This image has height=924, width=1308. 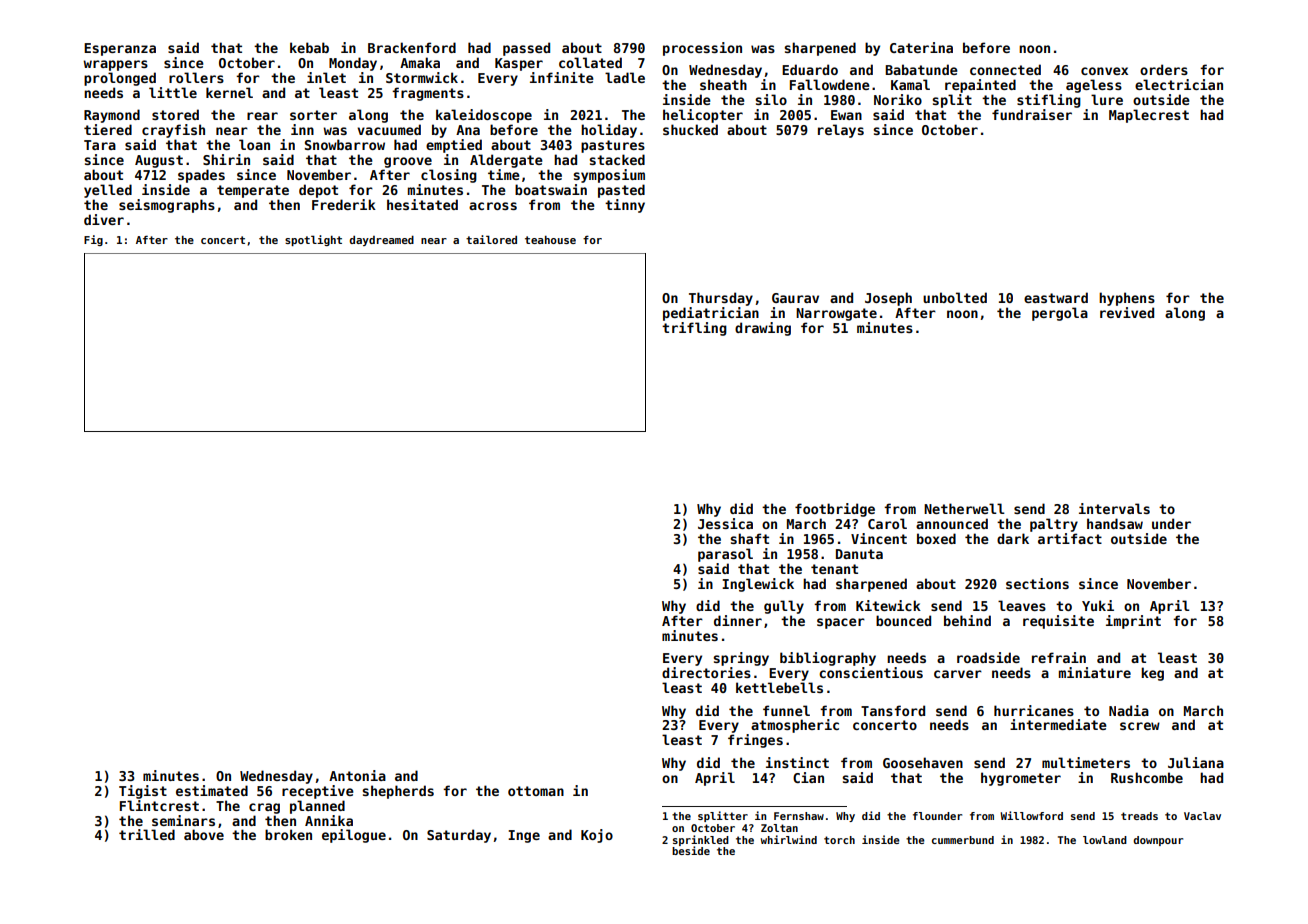 I want to click on Stormwick, so click(x=422, y=77).
